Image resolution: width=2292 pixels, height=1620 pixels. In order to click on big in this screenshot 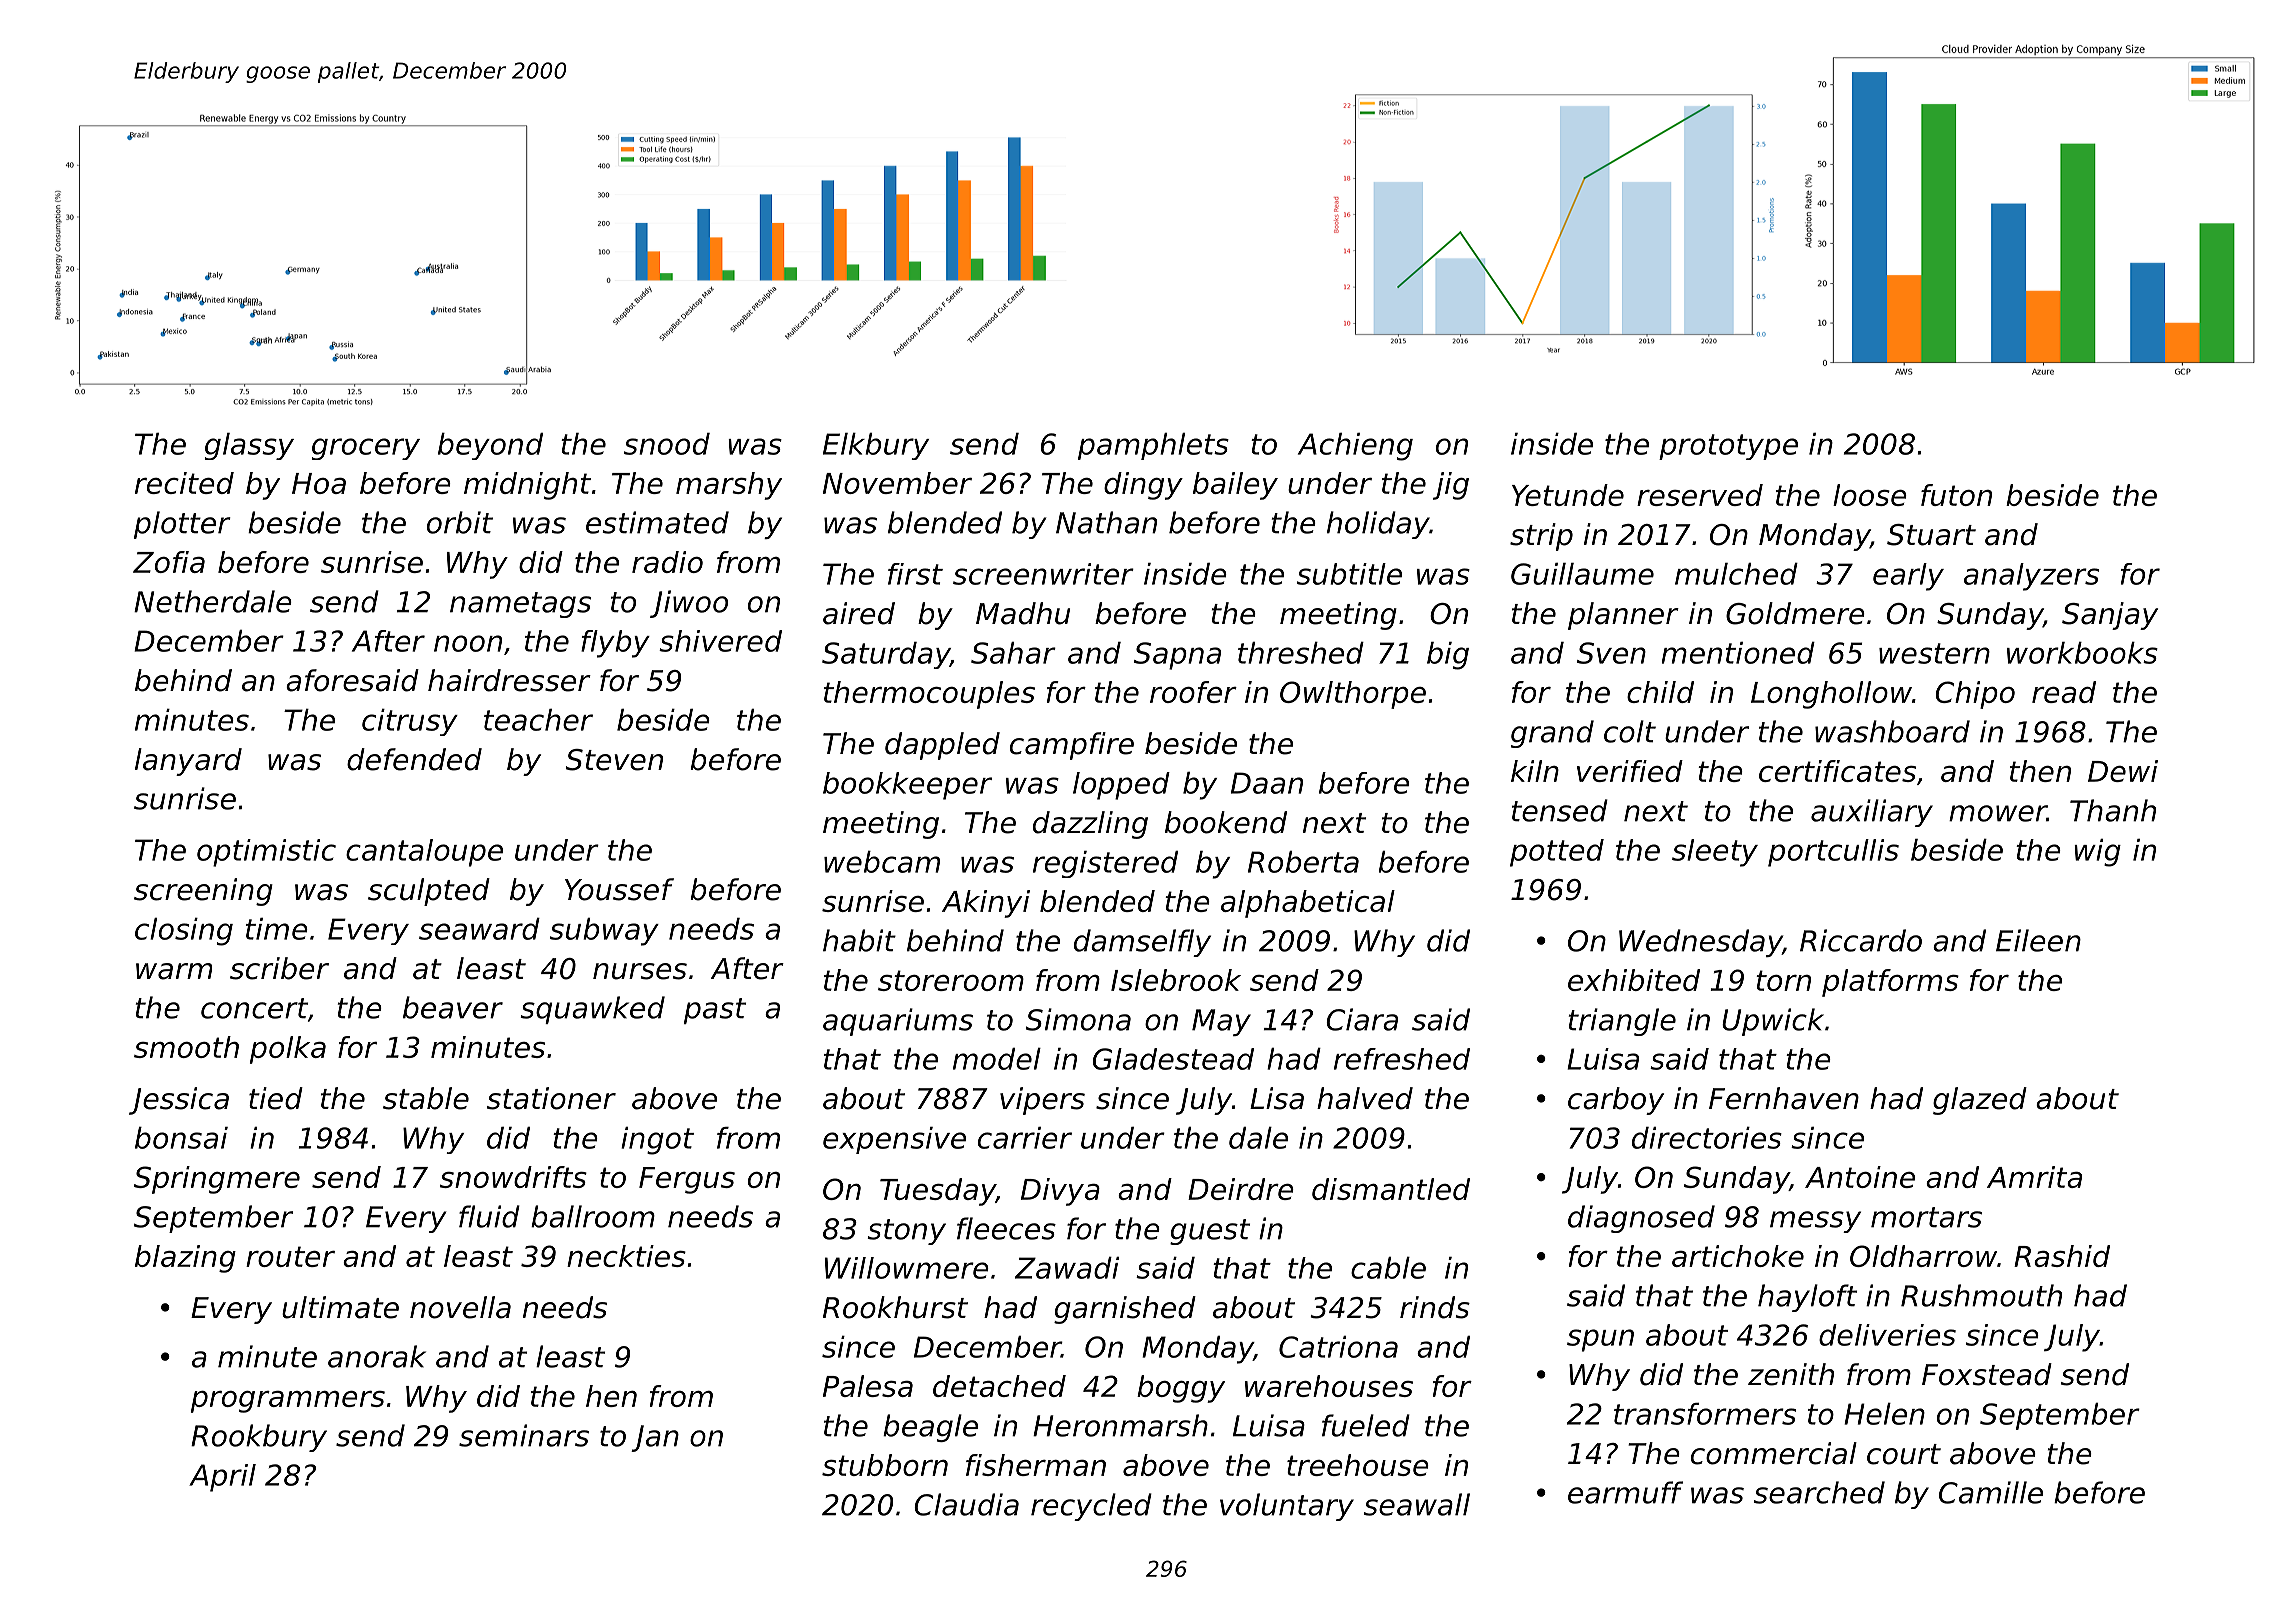, I will do `click(1448, 656)`.
